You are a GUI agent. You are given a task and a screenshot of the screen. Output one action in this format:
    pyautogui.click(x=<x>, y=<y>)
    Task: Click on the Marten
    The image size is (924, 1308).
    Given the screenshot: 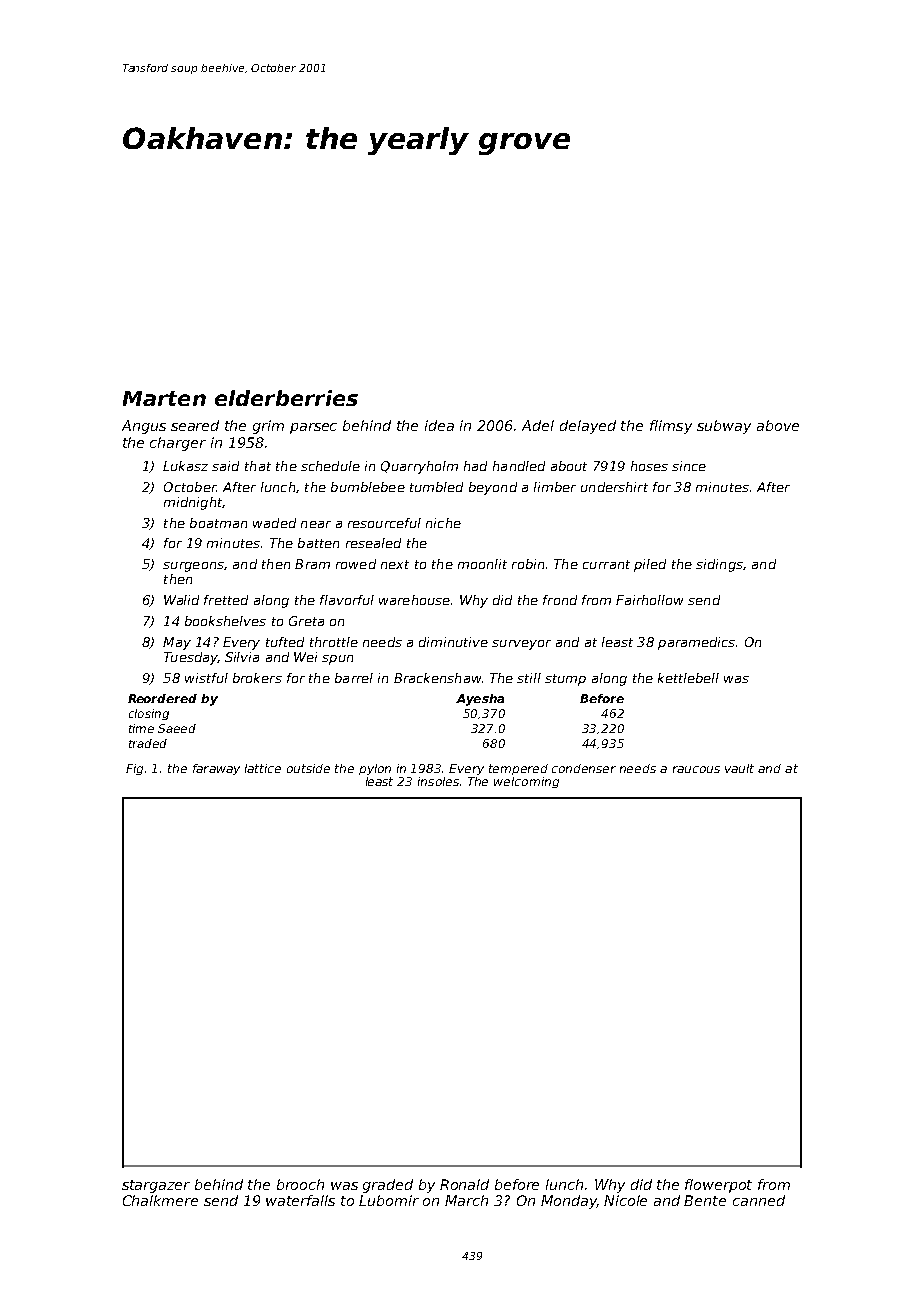 What is the action you would take?
    pyautogui.click(x=164, y=398)
